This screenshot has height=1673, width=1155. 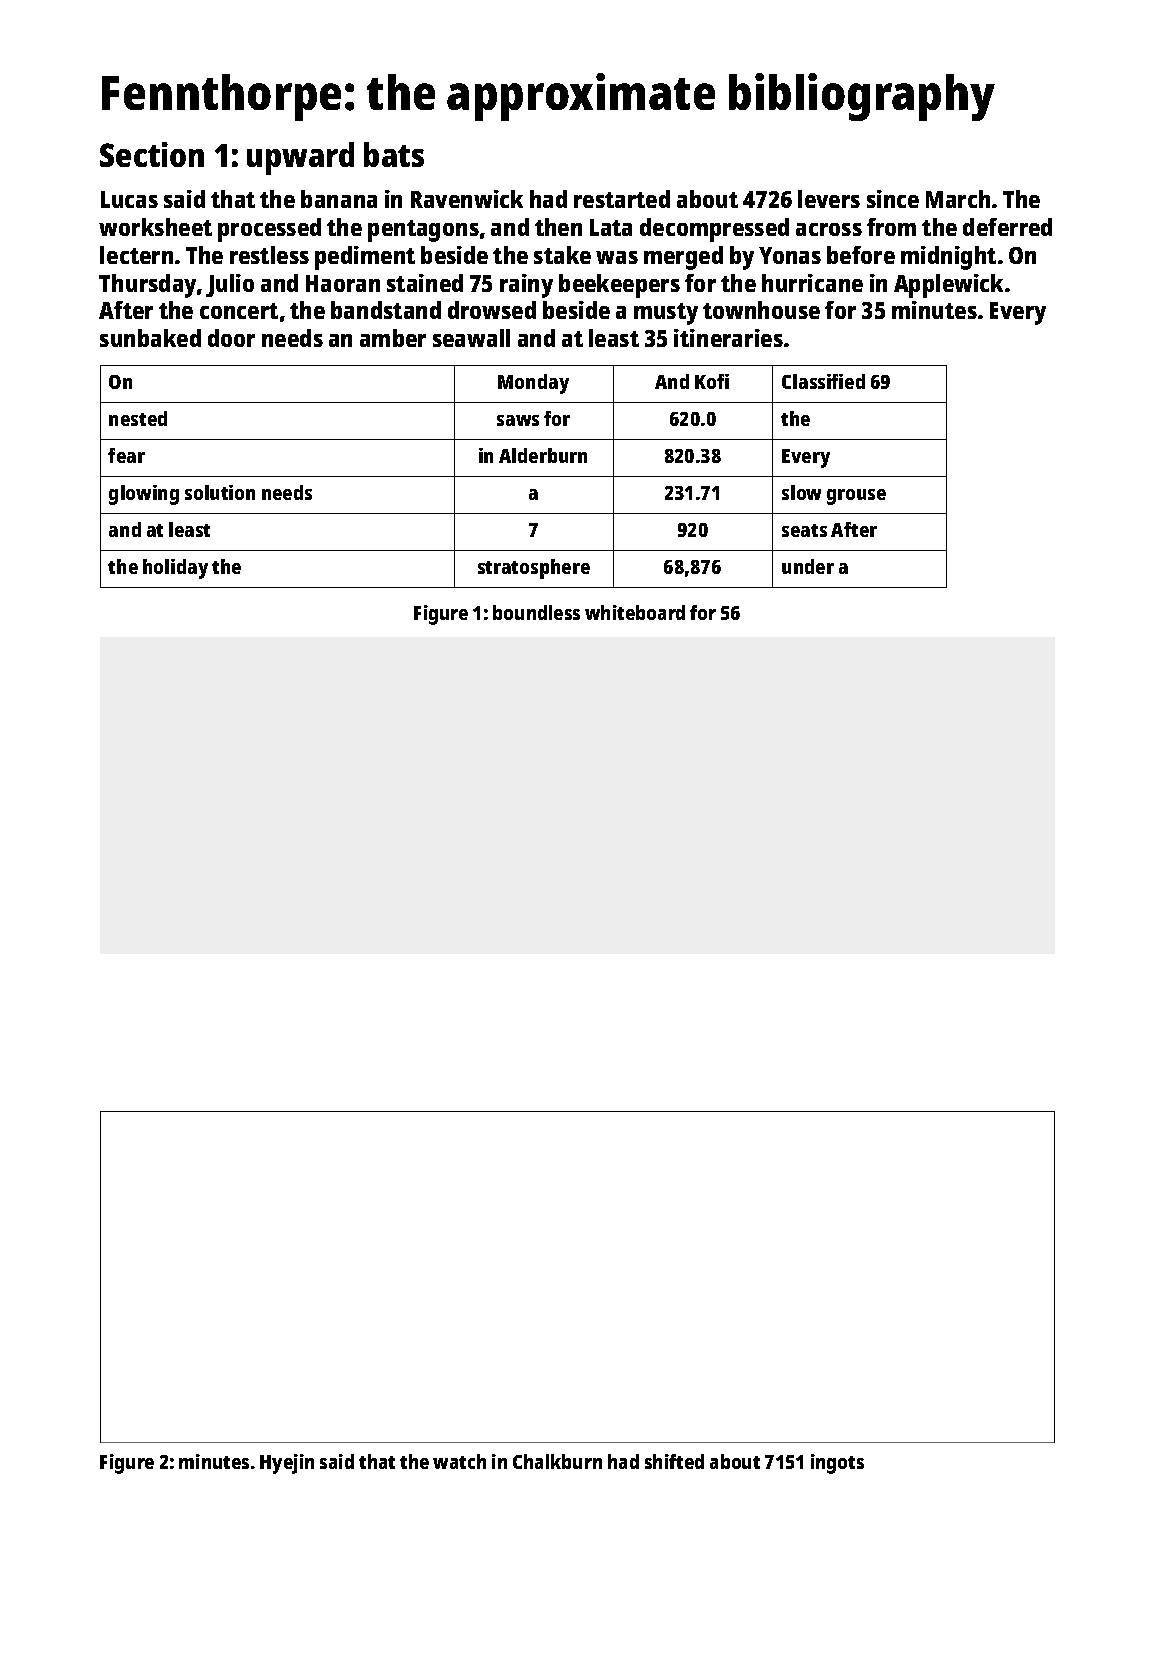 I want to click on upward, so click(x=300, y=158).
